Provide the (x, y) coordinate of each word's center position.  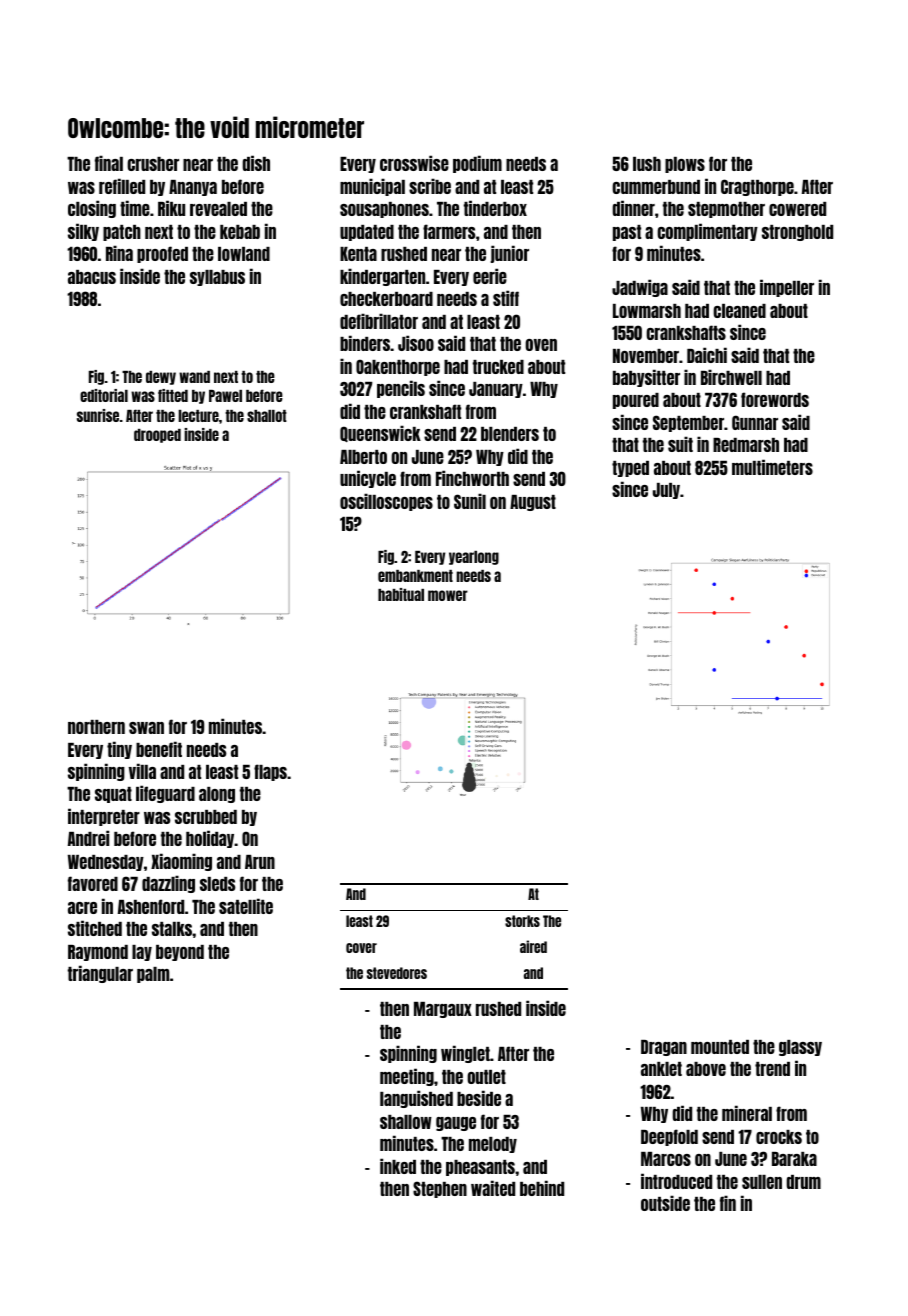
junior (510, 254)
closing (92, 209)
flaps (270, 772)
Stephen (440, 1189)
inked (398, 1166)
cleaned (739, 311)
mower (448, 595)
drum (803, 1182)
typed (630, 469)
